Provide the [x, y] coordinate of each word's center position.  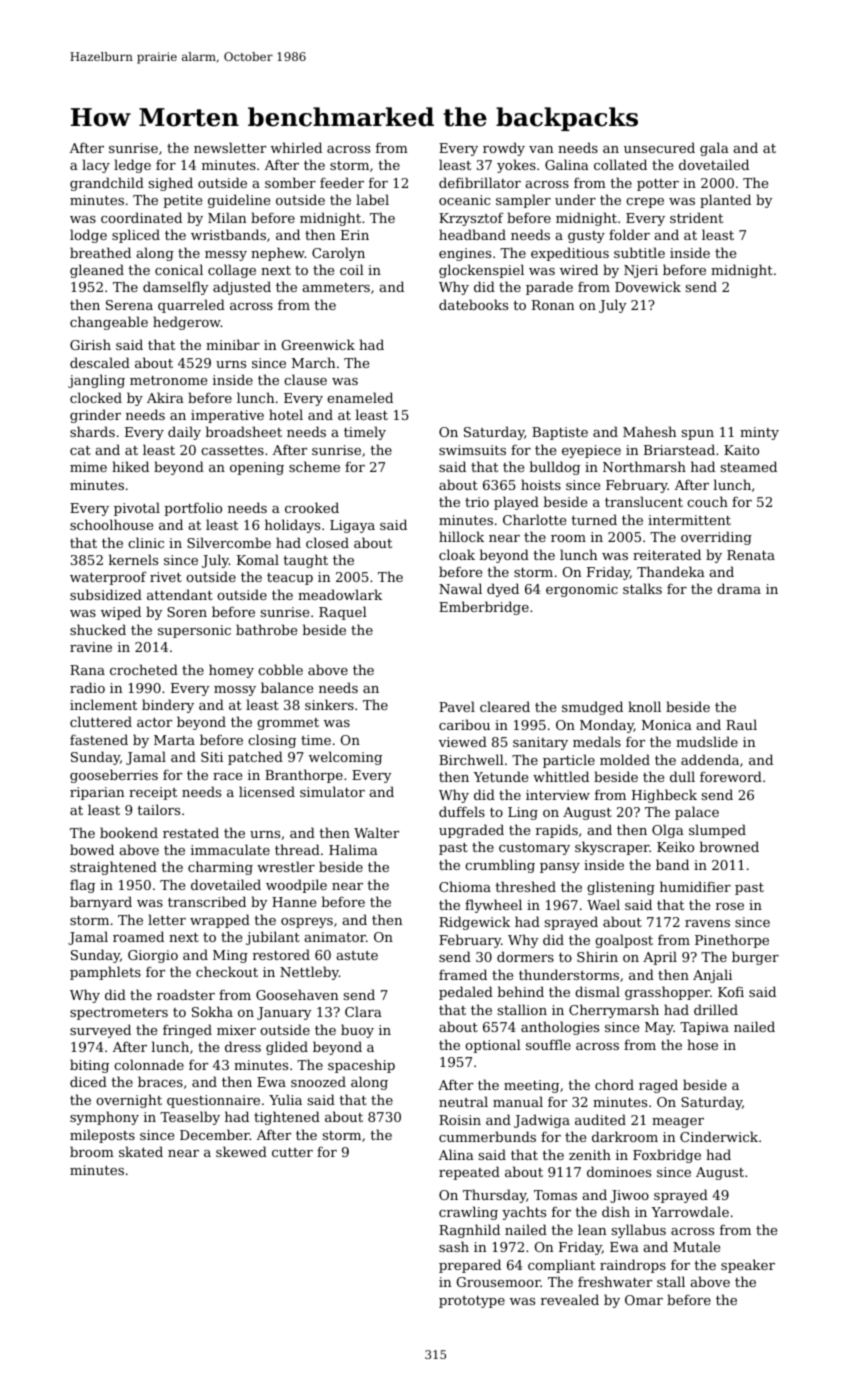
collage [232, 271]
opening [257, 468]
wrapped [220, 921]
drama [739, 588]
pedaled [466, 993]
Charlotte [534, 519]
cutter [292, 1152]
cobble [280, 669]
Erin [355, 235]
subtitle [639, 252]
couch [707, 501]
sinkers [329, 704]
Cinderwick [719, 1136]
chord [614, 1084]
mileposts [102, 1136]
